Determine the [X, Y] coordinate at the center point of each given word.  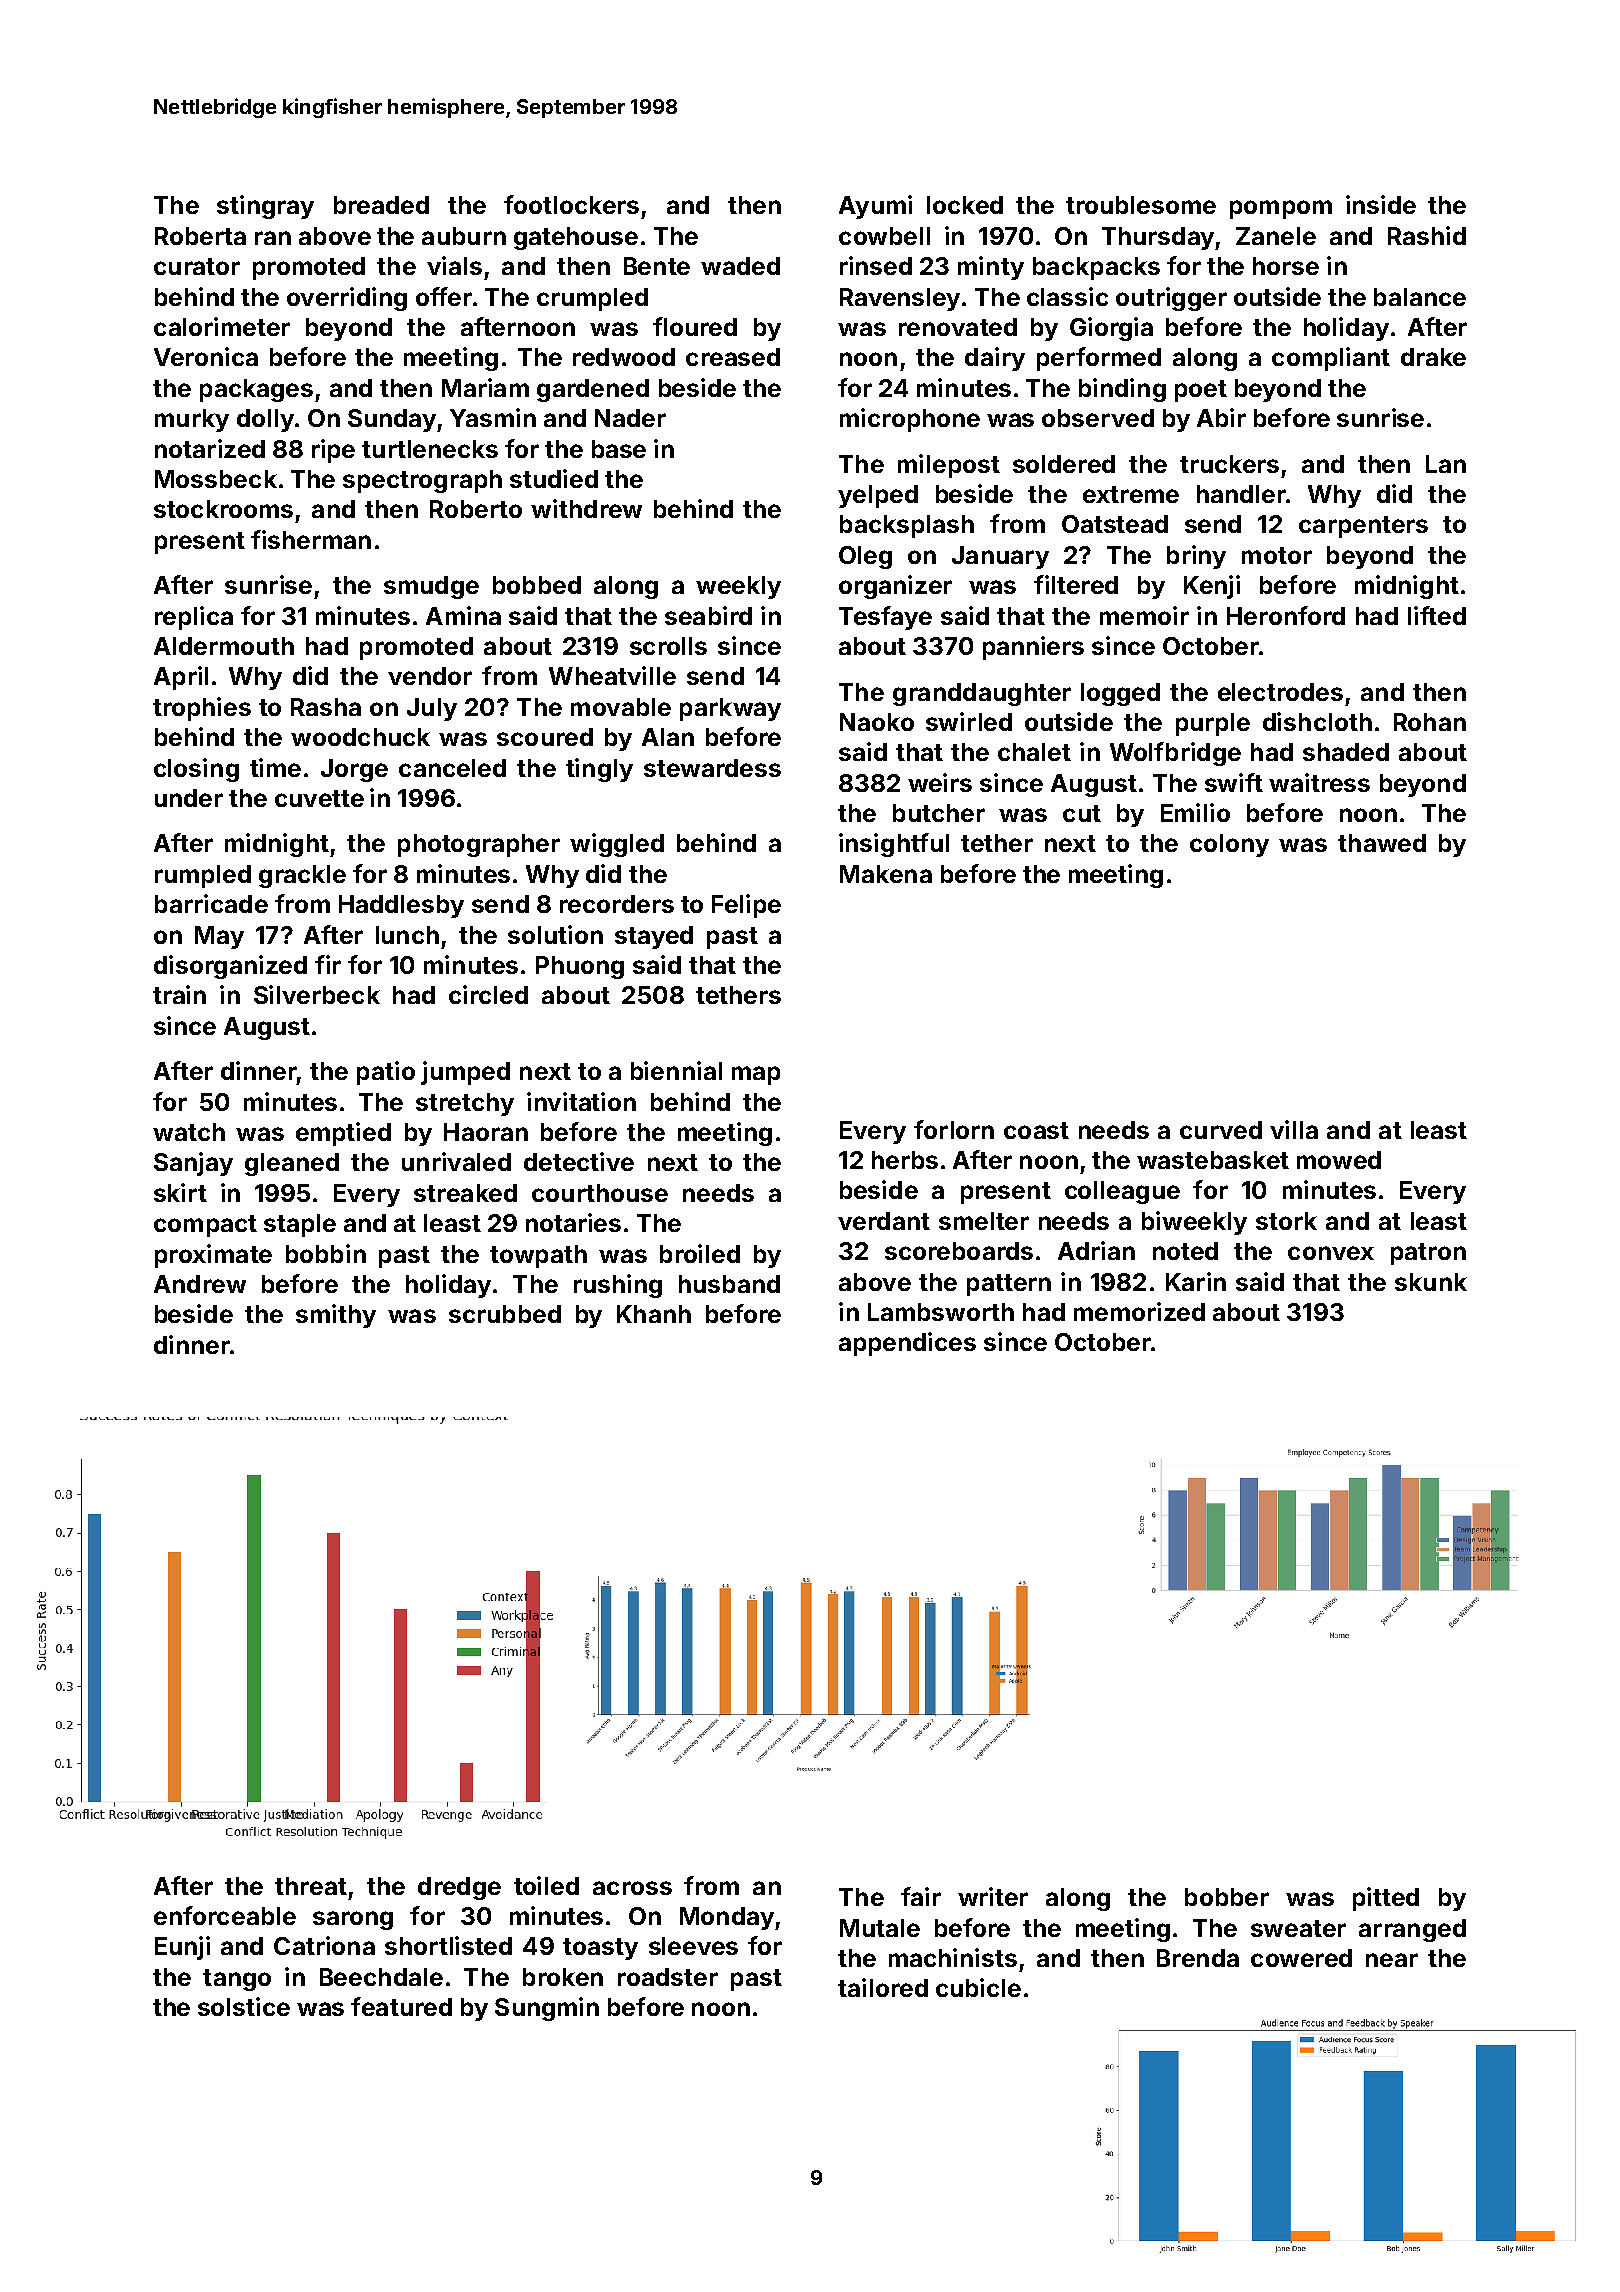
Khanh [654, 1314]
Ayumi [875, 207]
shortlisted [448, 1945]
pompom [1281, 209]
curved [1221, 1130]
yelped [878, 496]
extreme [1131, 494]
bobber [1227, 1897]
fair [921, 1896]
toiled [546, 1885]
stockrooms [223, 509]
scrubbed [505, 1314]
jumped [465, 1073]
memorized [1139, 1311]
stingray [265, 207]
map [756, 1075]
